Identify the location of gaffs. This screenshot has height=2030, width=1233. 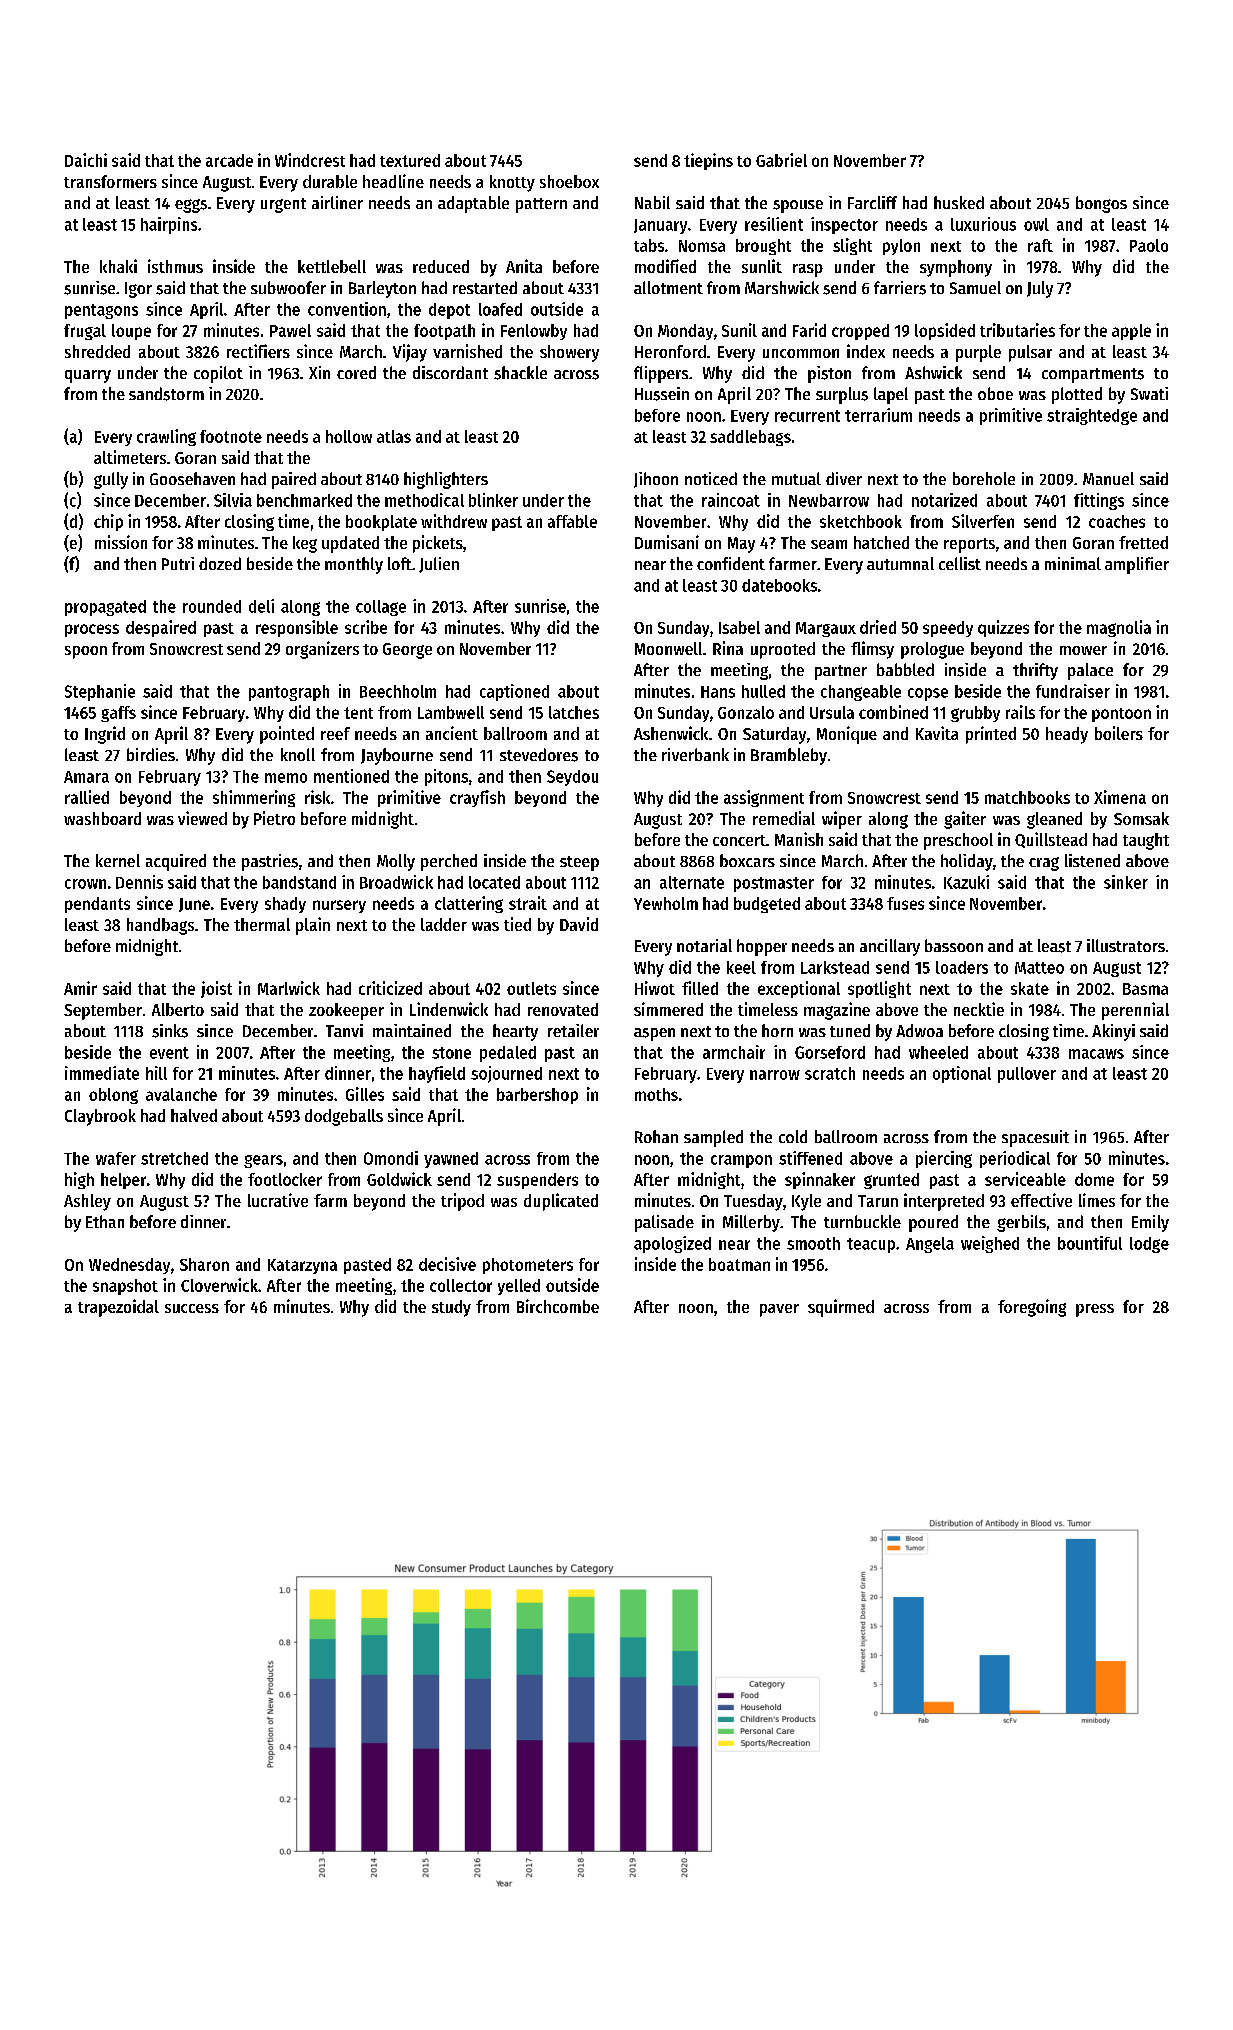
(118, 714).
